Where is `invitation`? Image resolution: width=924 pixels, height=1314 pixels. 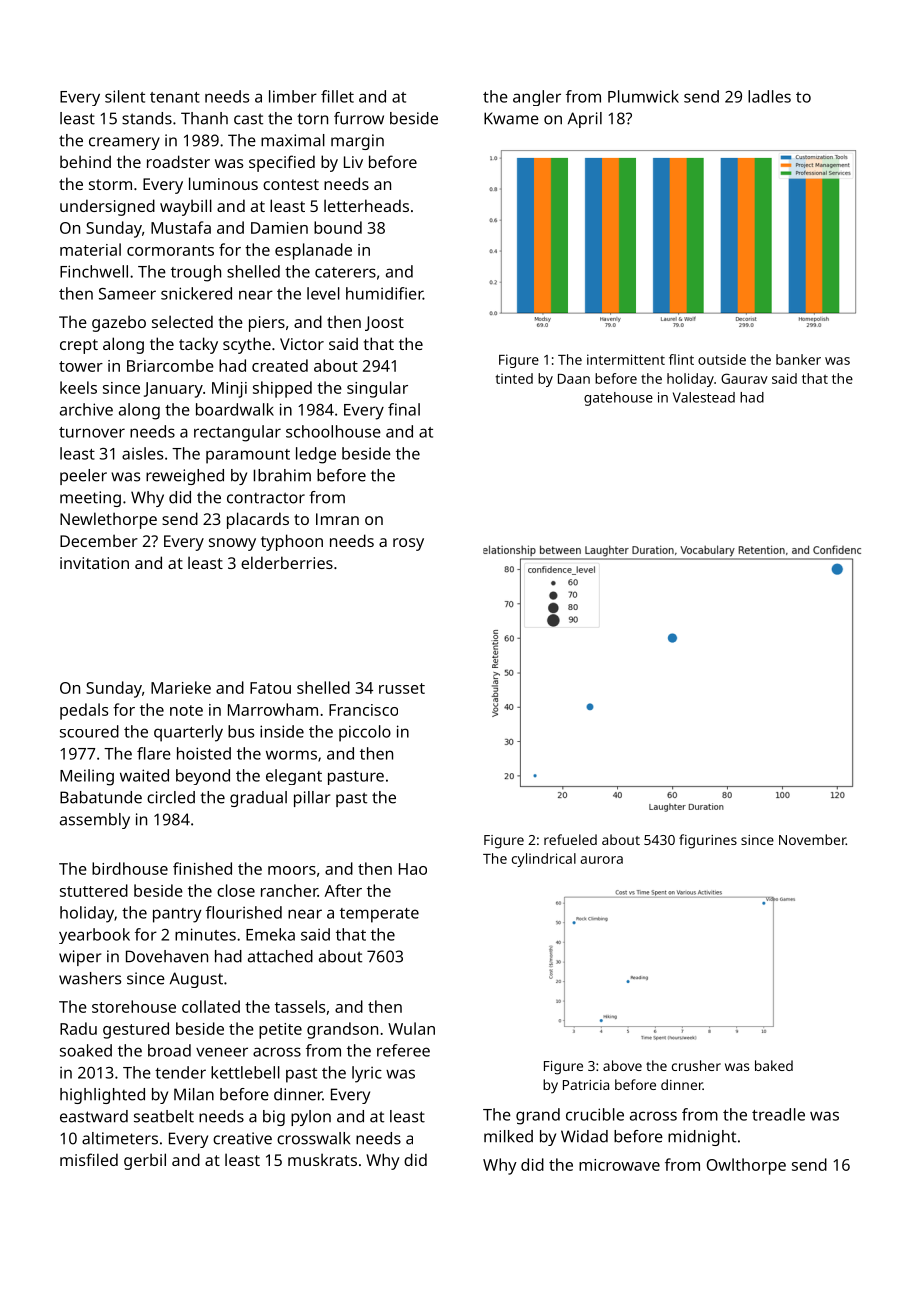 invitation is located at coordinates (94, 563).
